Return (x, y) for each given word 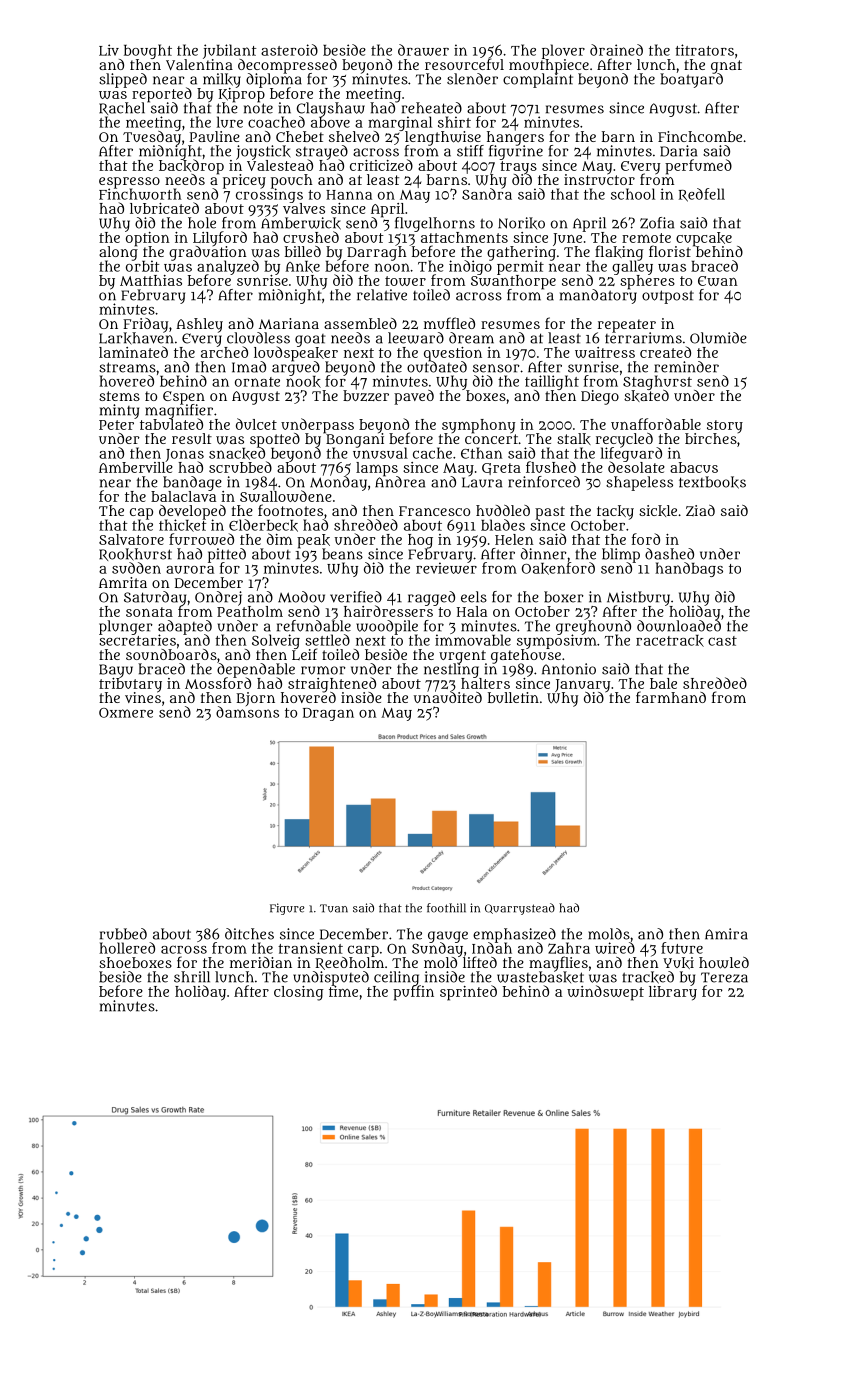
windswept (605, 993)
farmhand (671, 697)
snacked (237, 453)
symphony (478, 426)
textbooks (712, 482)
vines (143, 697)
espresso (129, 182)
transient (310, 948)
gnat (726, 66)
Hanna (349, 195)
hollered (127, 948)
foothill (446, 908)
